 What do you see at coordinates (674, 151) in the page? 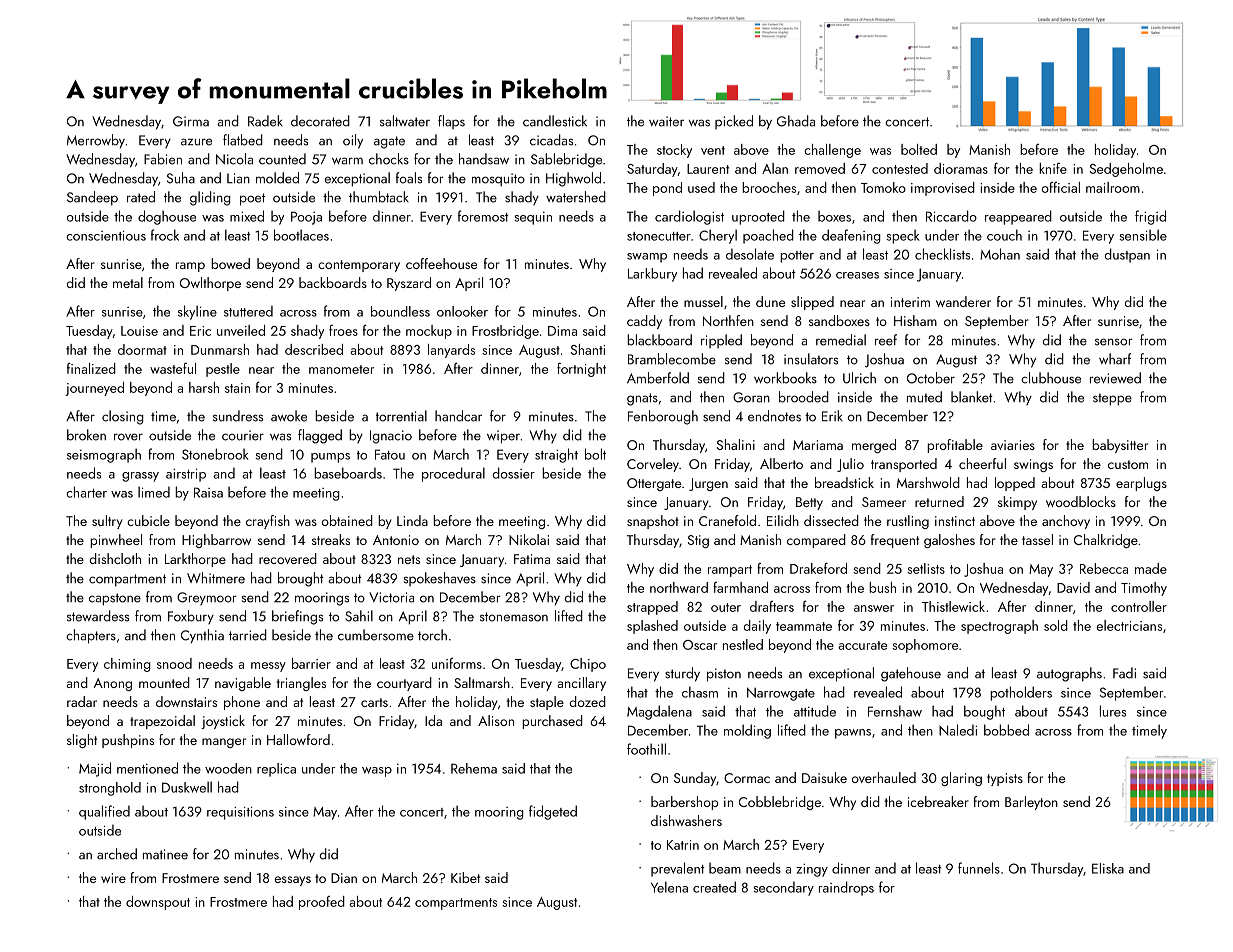
I see `stocky` at bounding box center [674, 151].
